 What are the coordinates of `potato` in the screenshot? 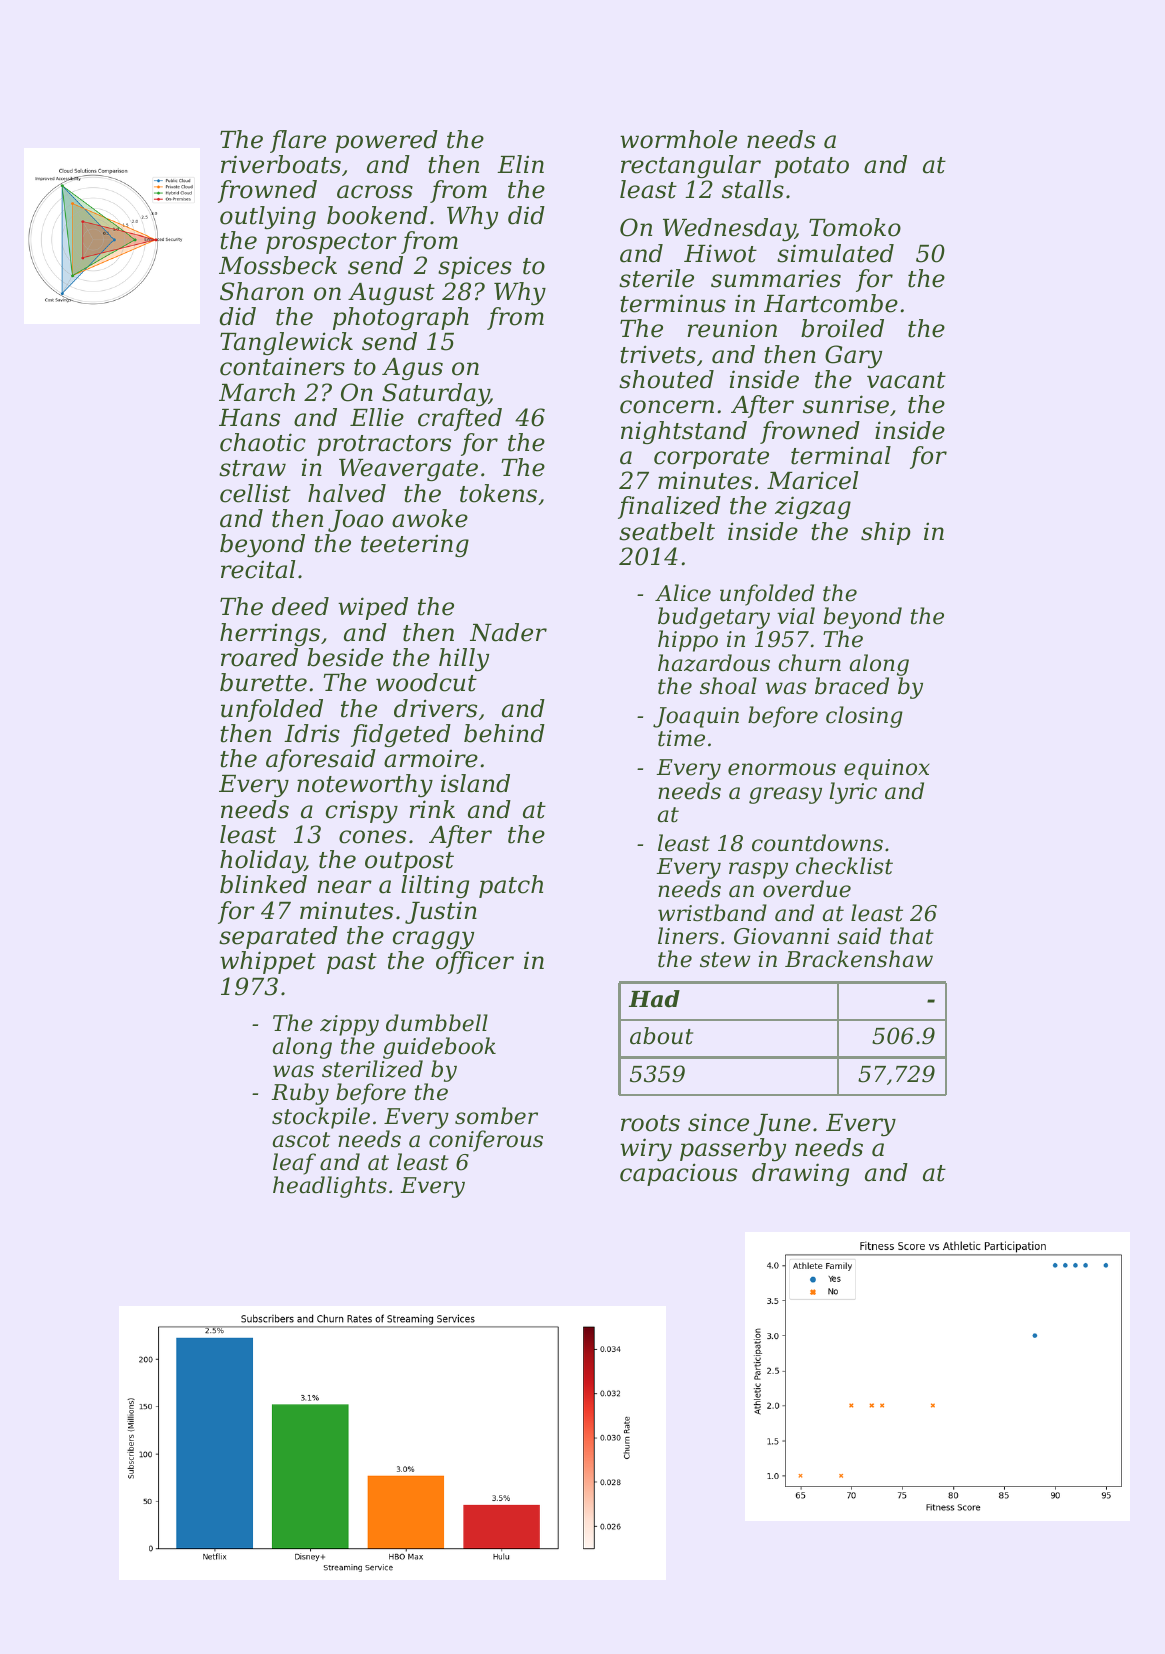 It's located at (811, 167).
